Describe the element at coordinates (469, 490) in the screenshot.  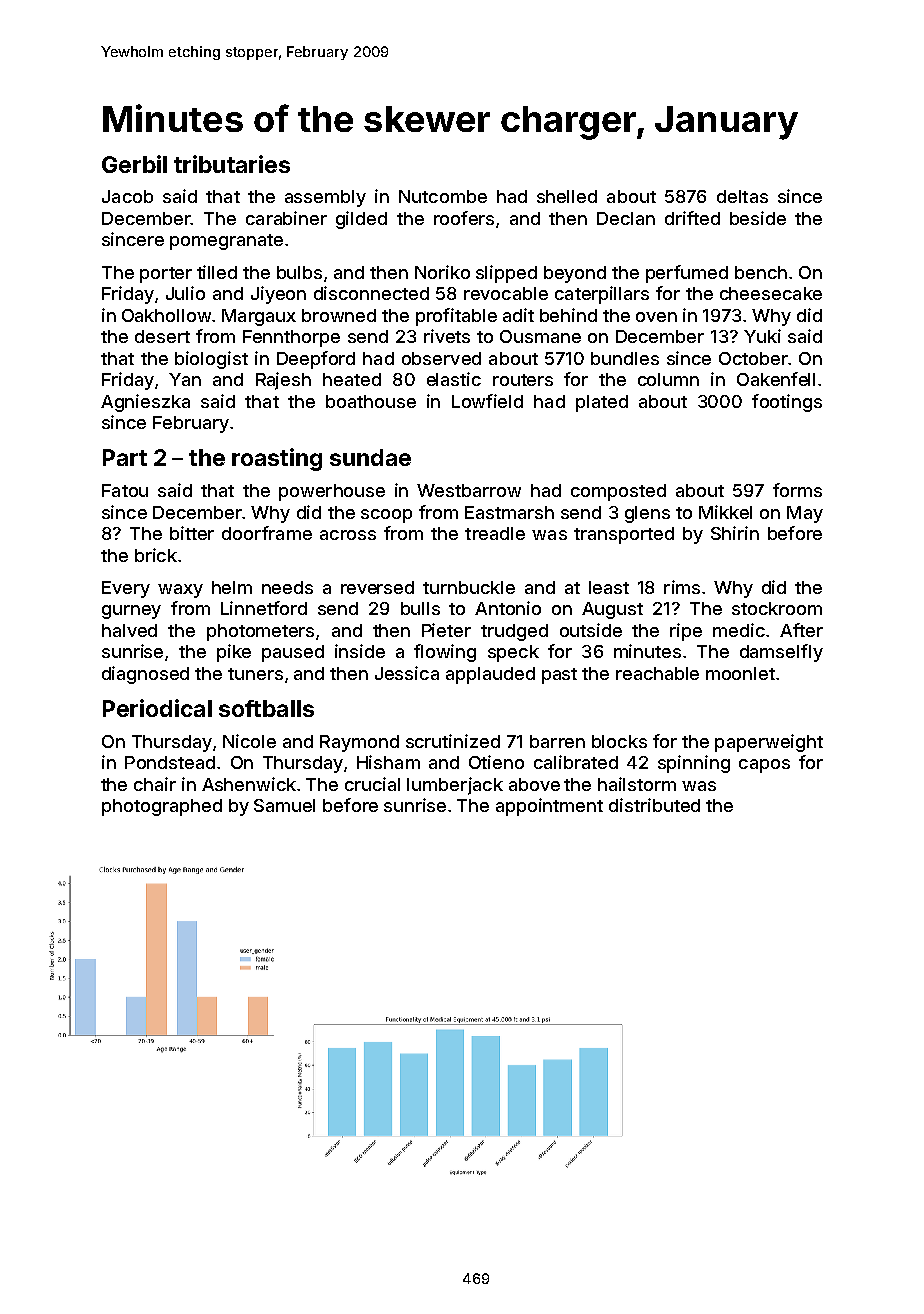
I see `Westbarrow` at that location.
